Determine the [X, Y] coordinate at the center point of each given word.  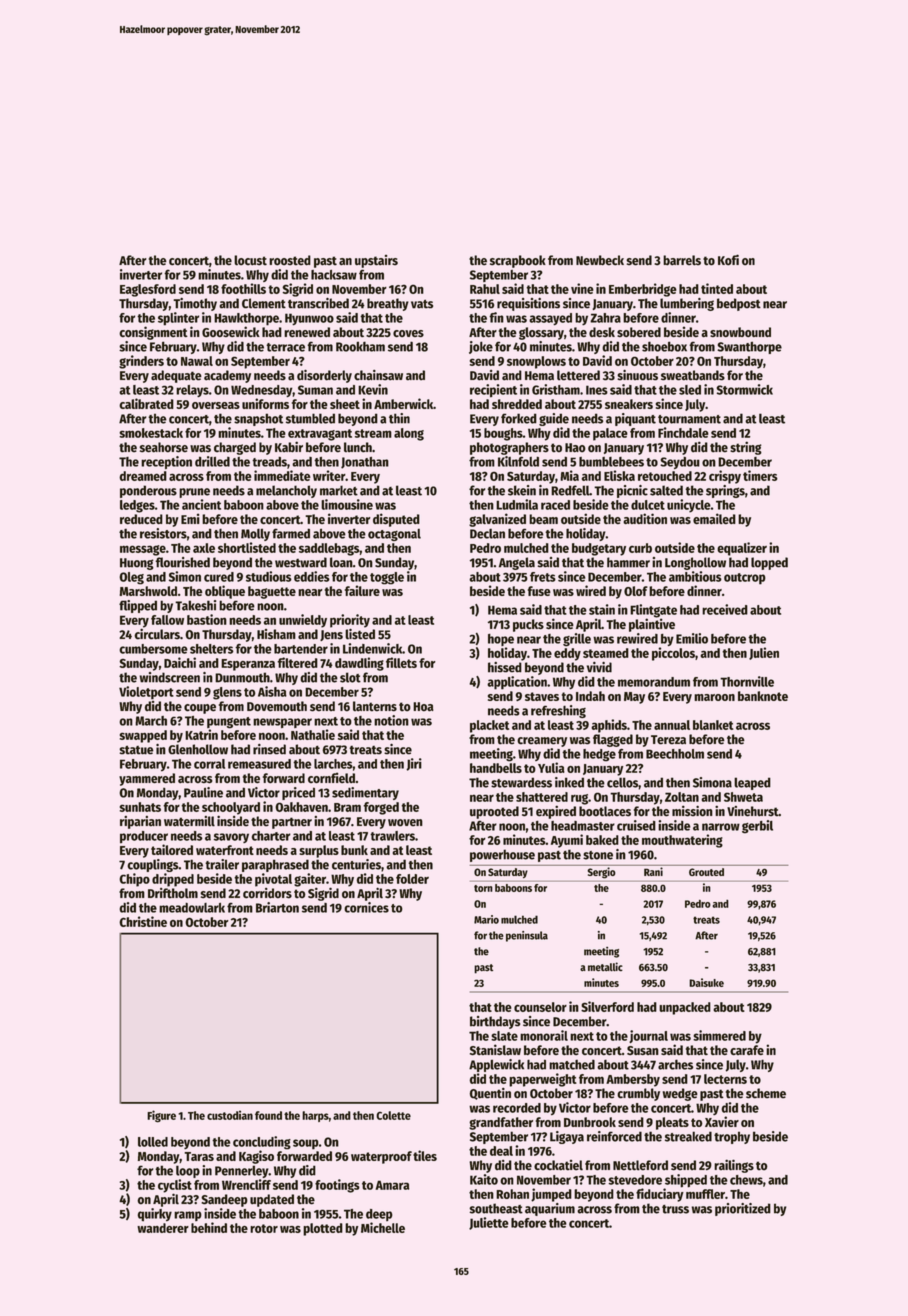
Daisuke [706, 982]
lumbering [687, 304]
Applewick [496, 1065]
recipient [493, 391]
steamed [606, 653]
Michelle [383, 1227]
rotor [264, 1228]
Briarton [277, 907]
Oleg [131, 578]
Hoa [423, 707]
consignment [153, 333]
